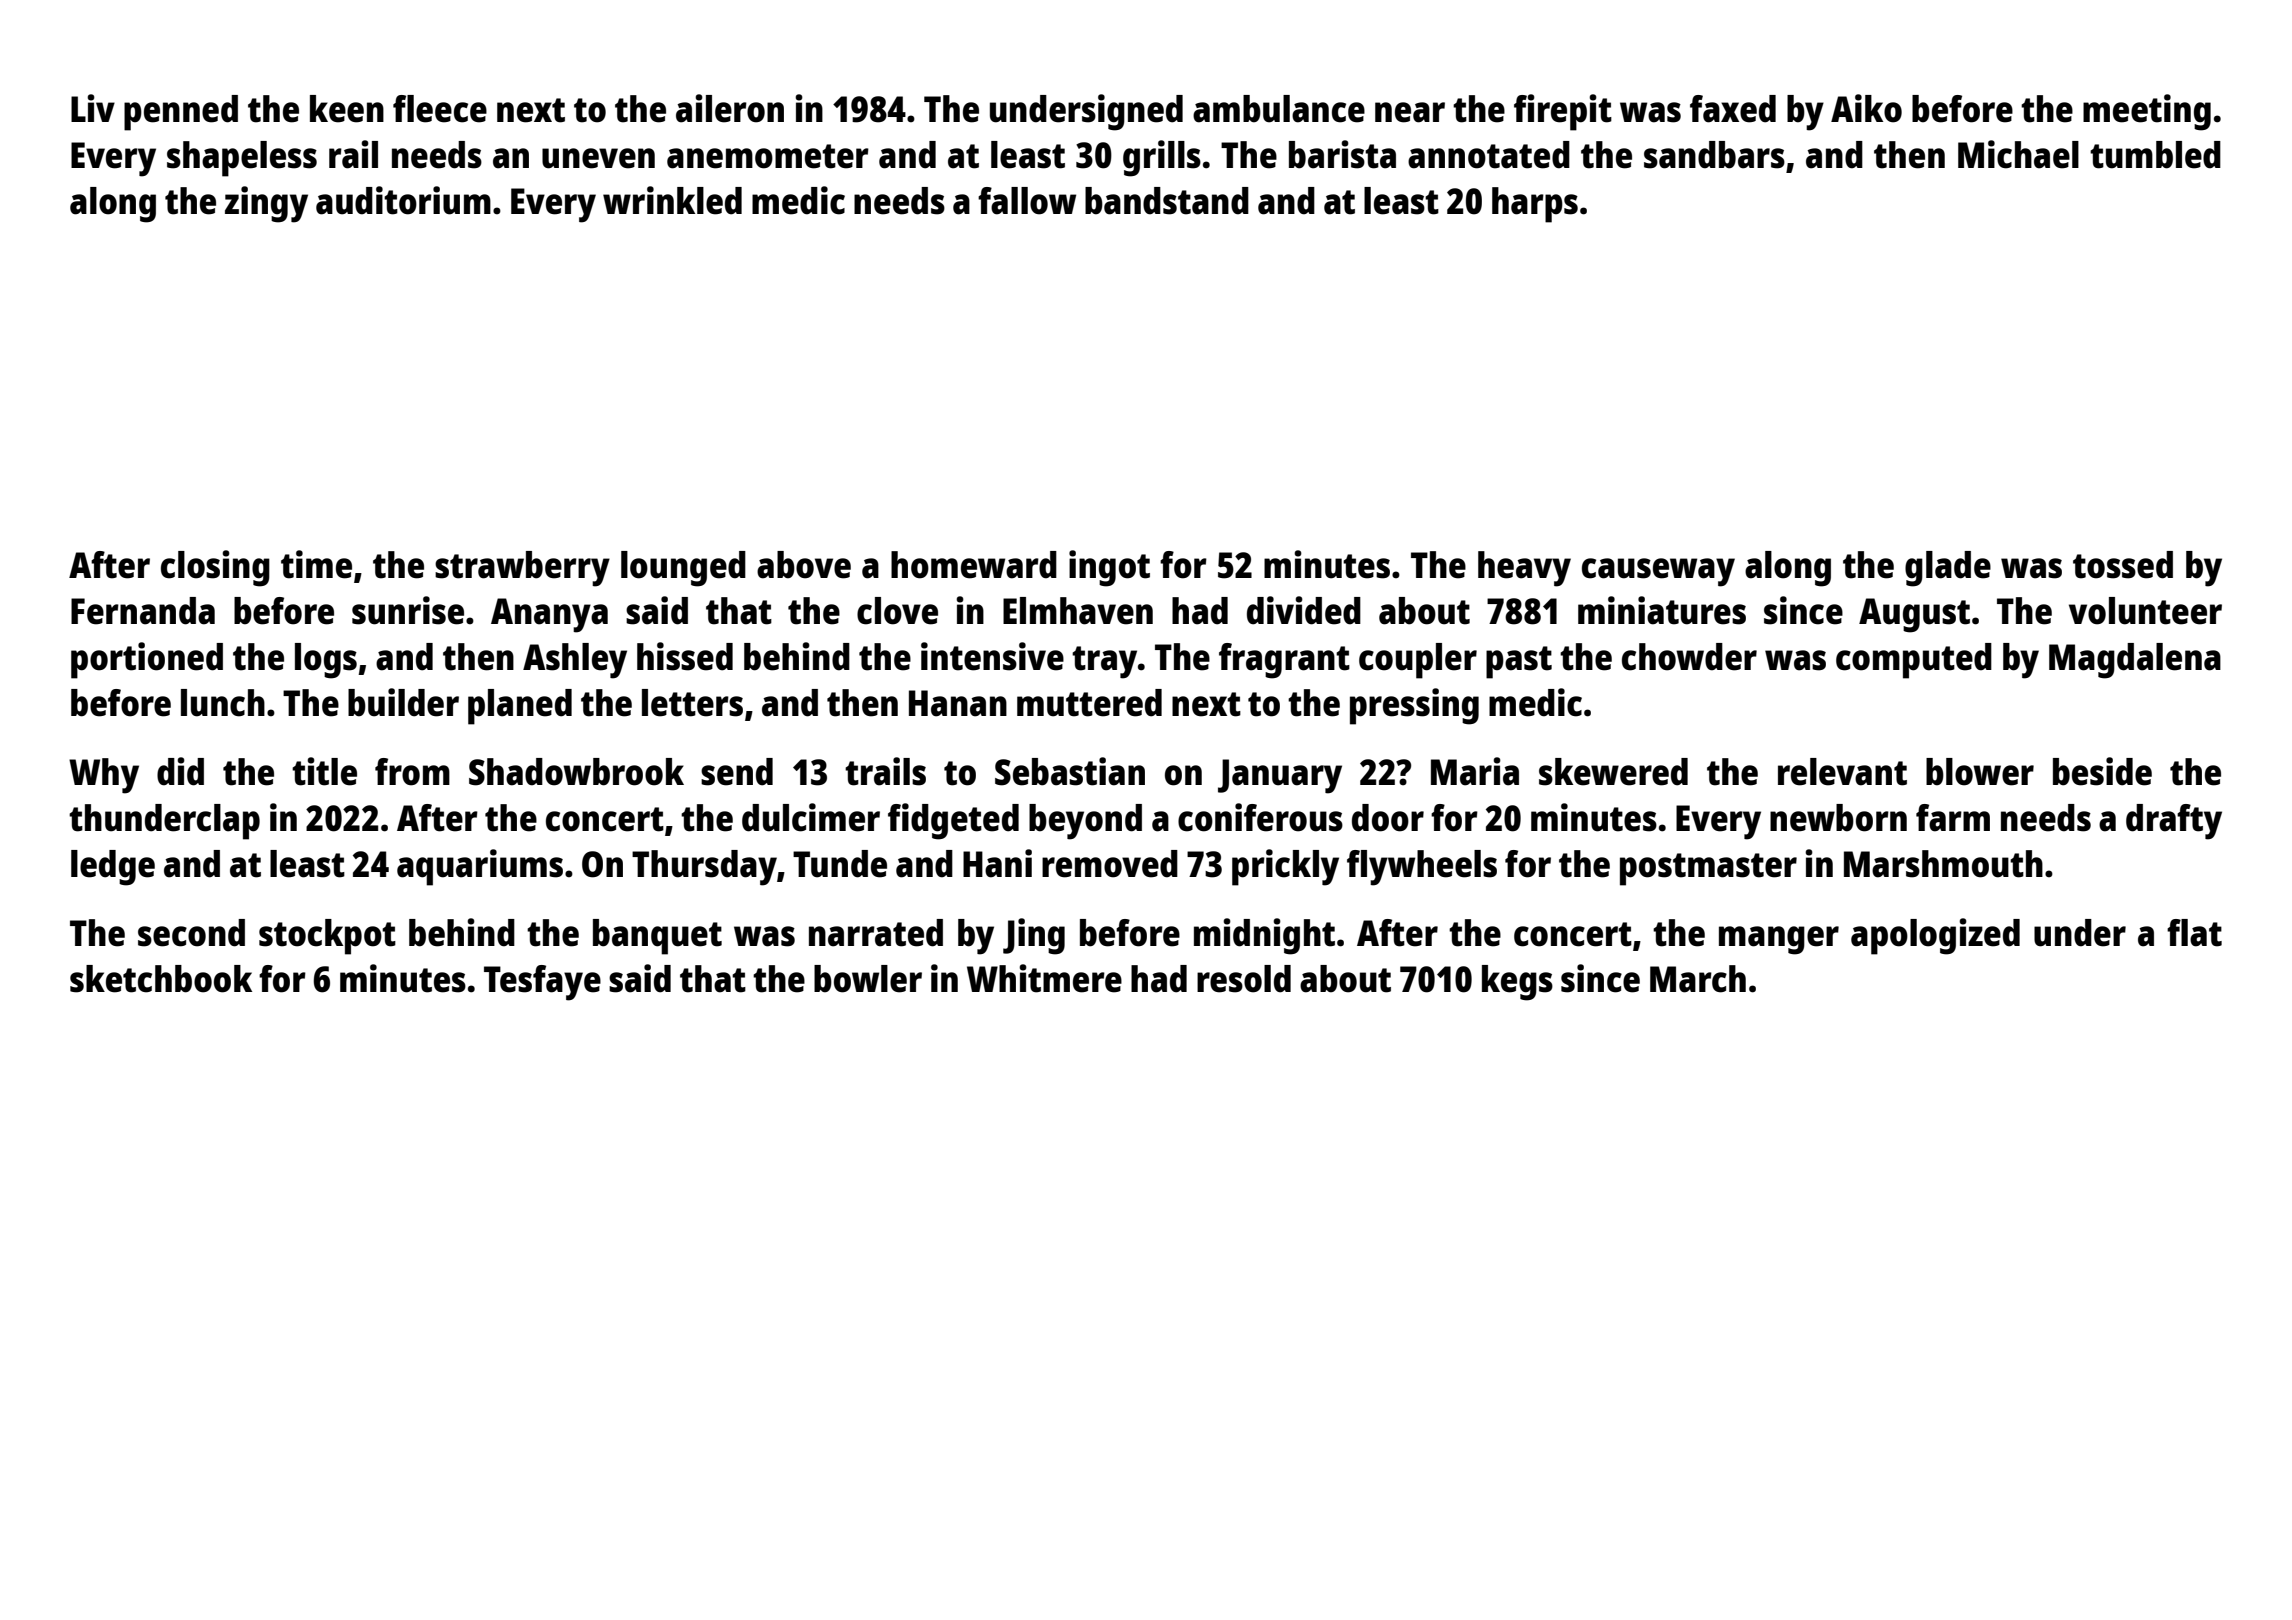 The height and width of the screenshot is (1620, 2292). I want to click on tumbled, so click(2155, 155).
